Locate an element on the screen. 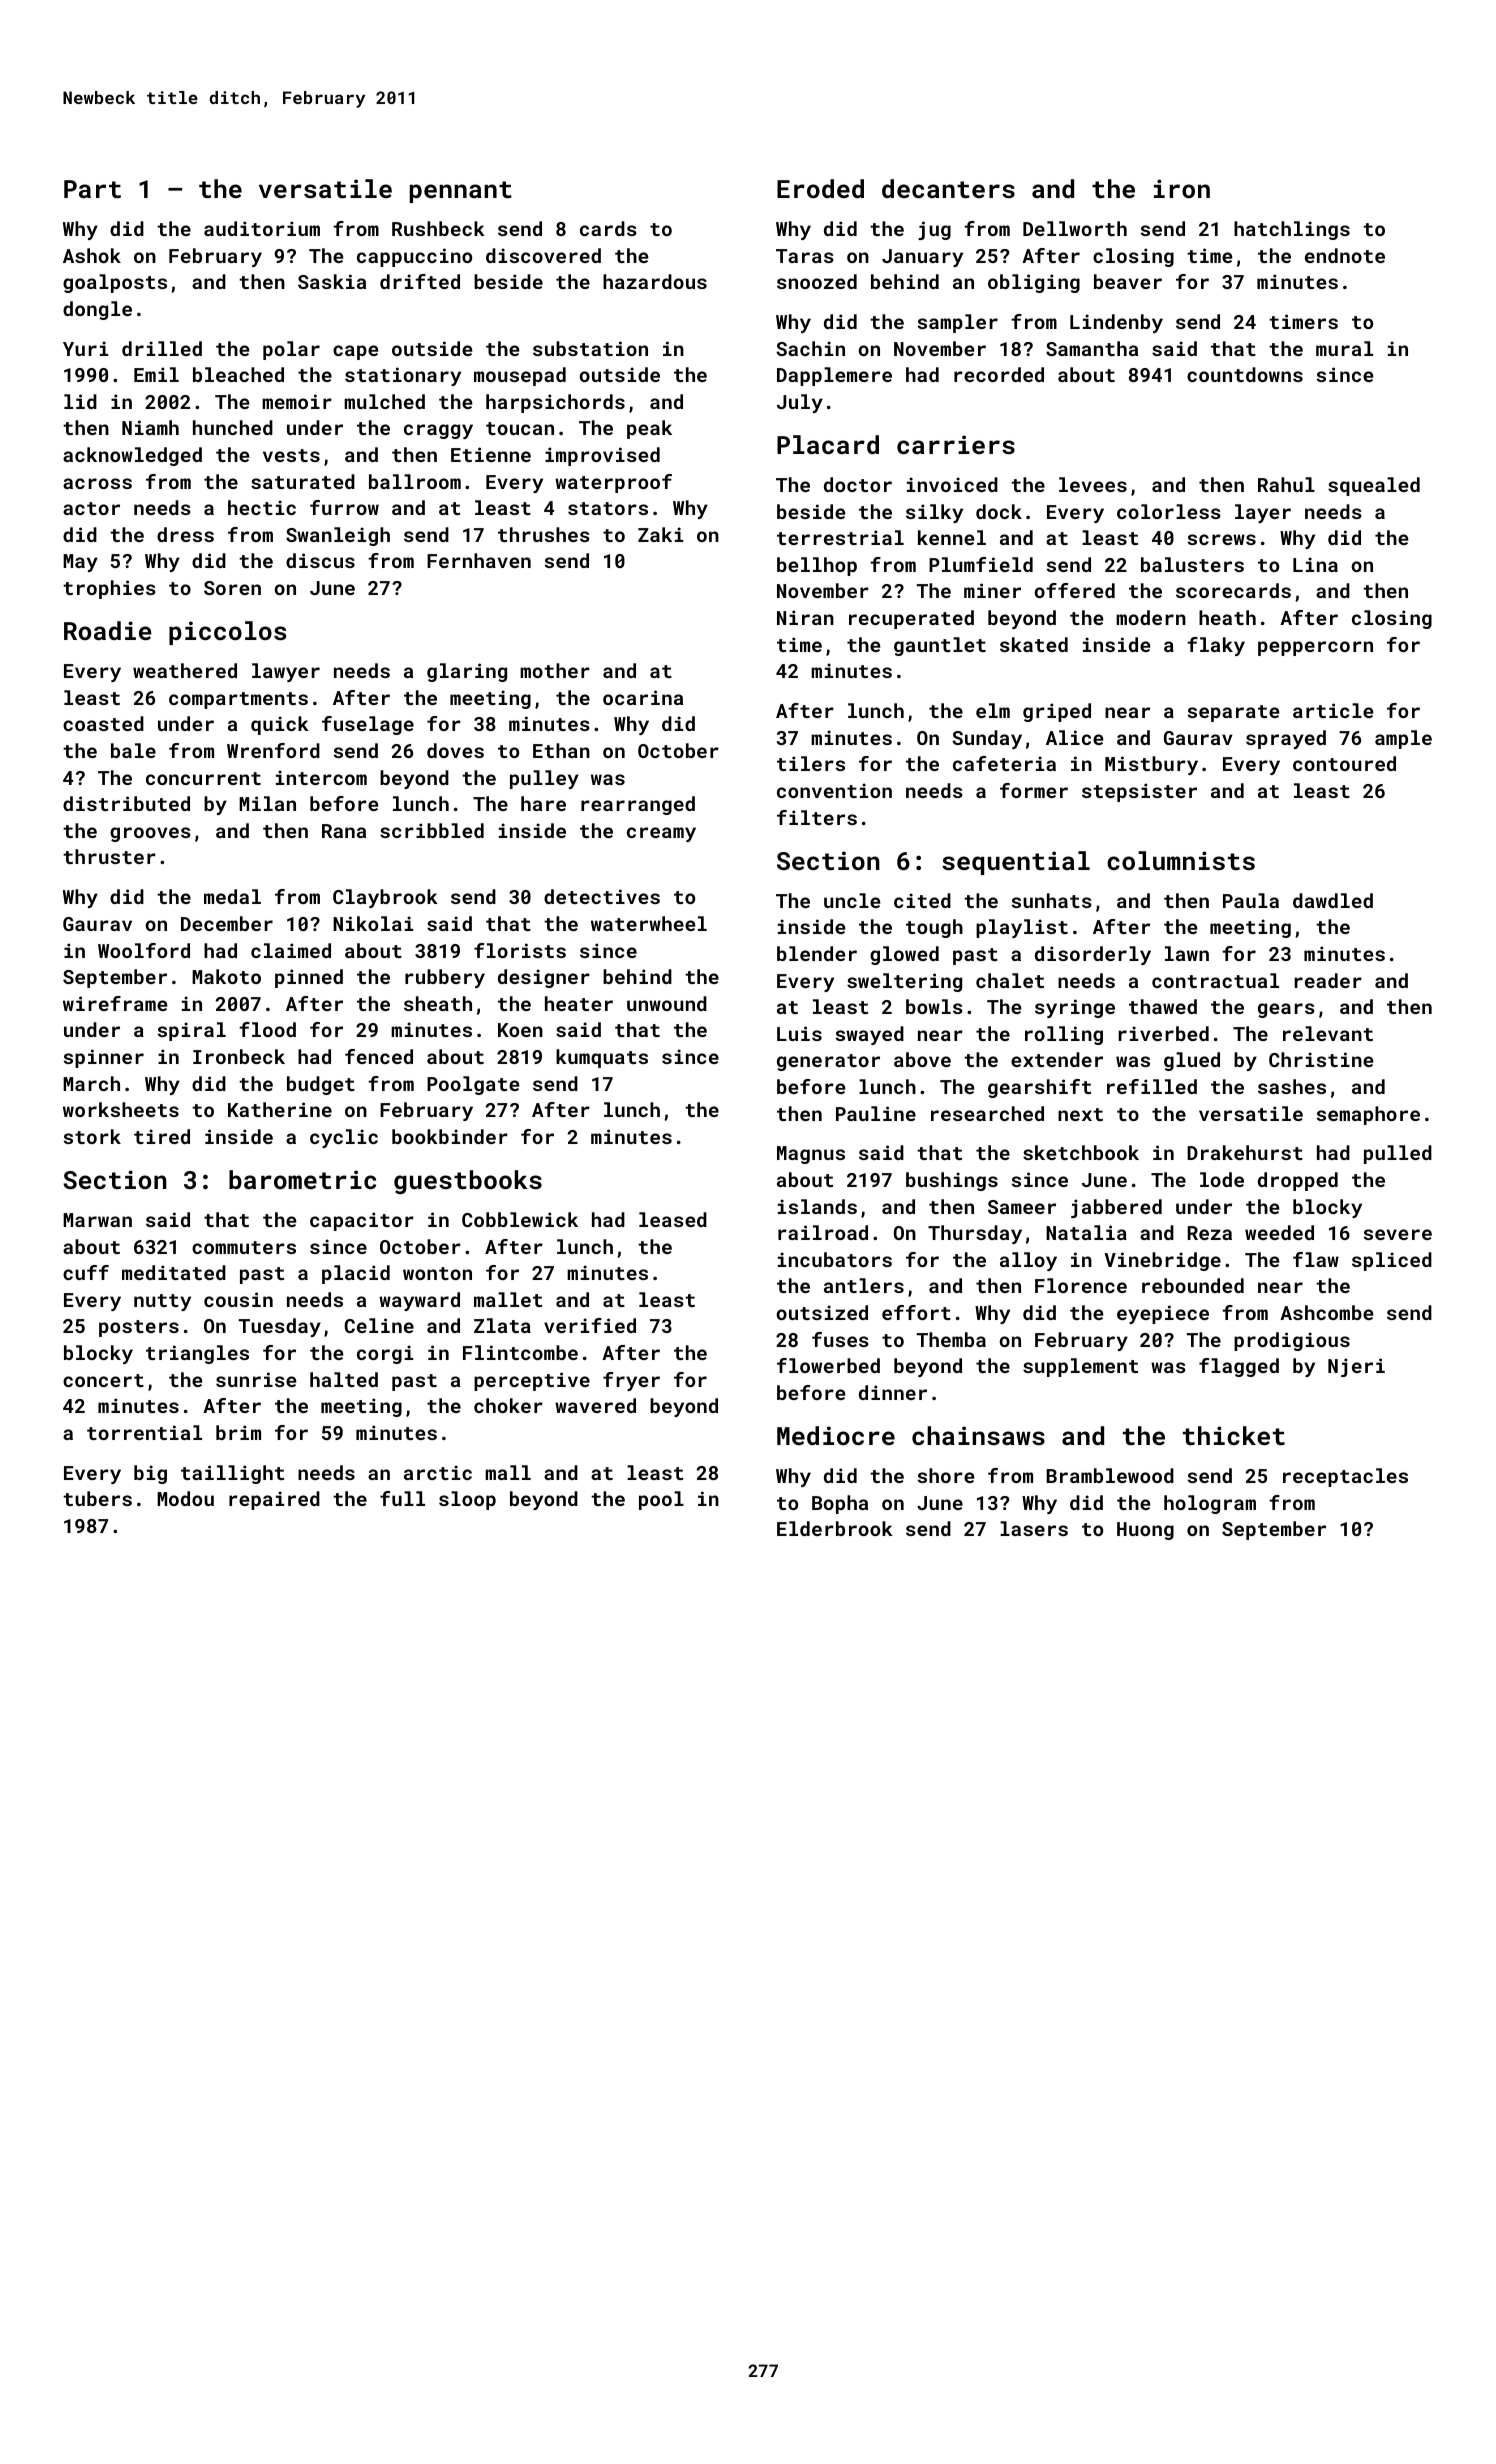 The width and height of the screenshot is (1496, 2464). Mistbury is located at coordinates (1151, 765).
